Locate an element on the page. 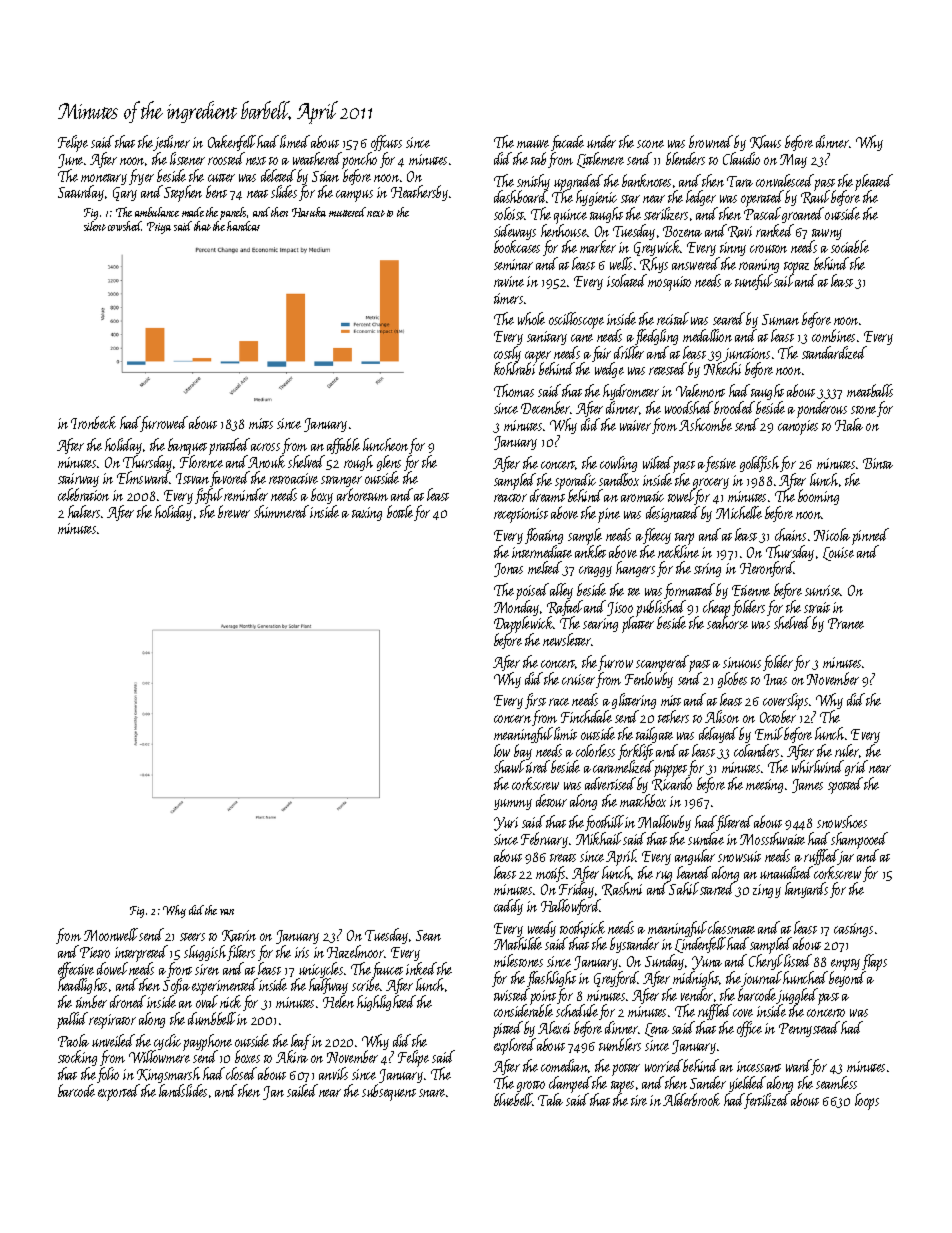 The image size is (952, 1233). brewer is located at coordinates (234, 511).
